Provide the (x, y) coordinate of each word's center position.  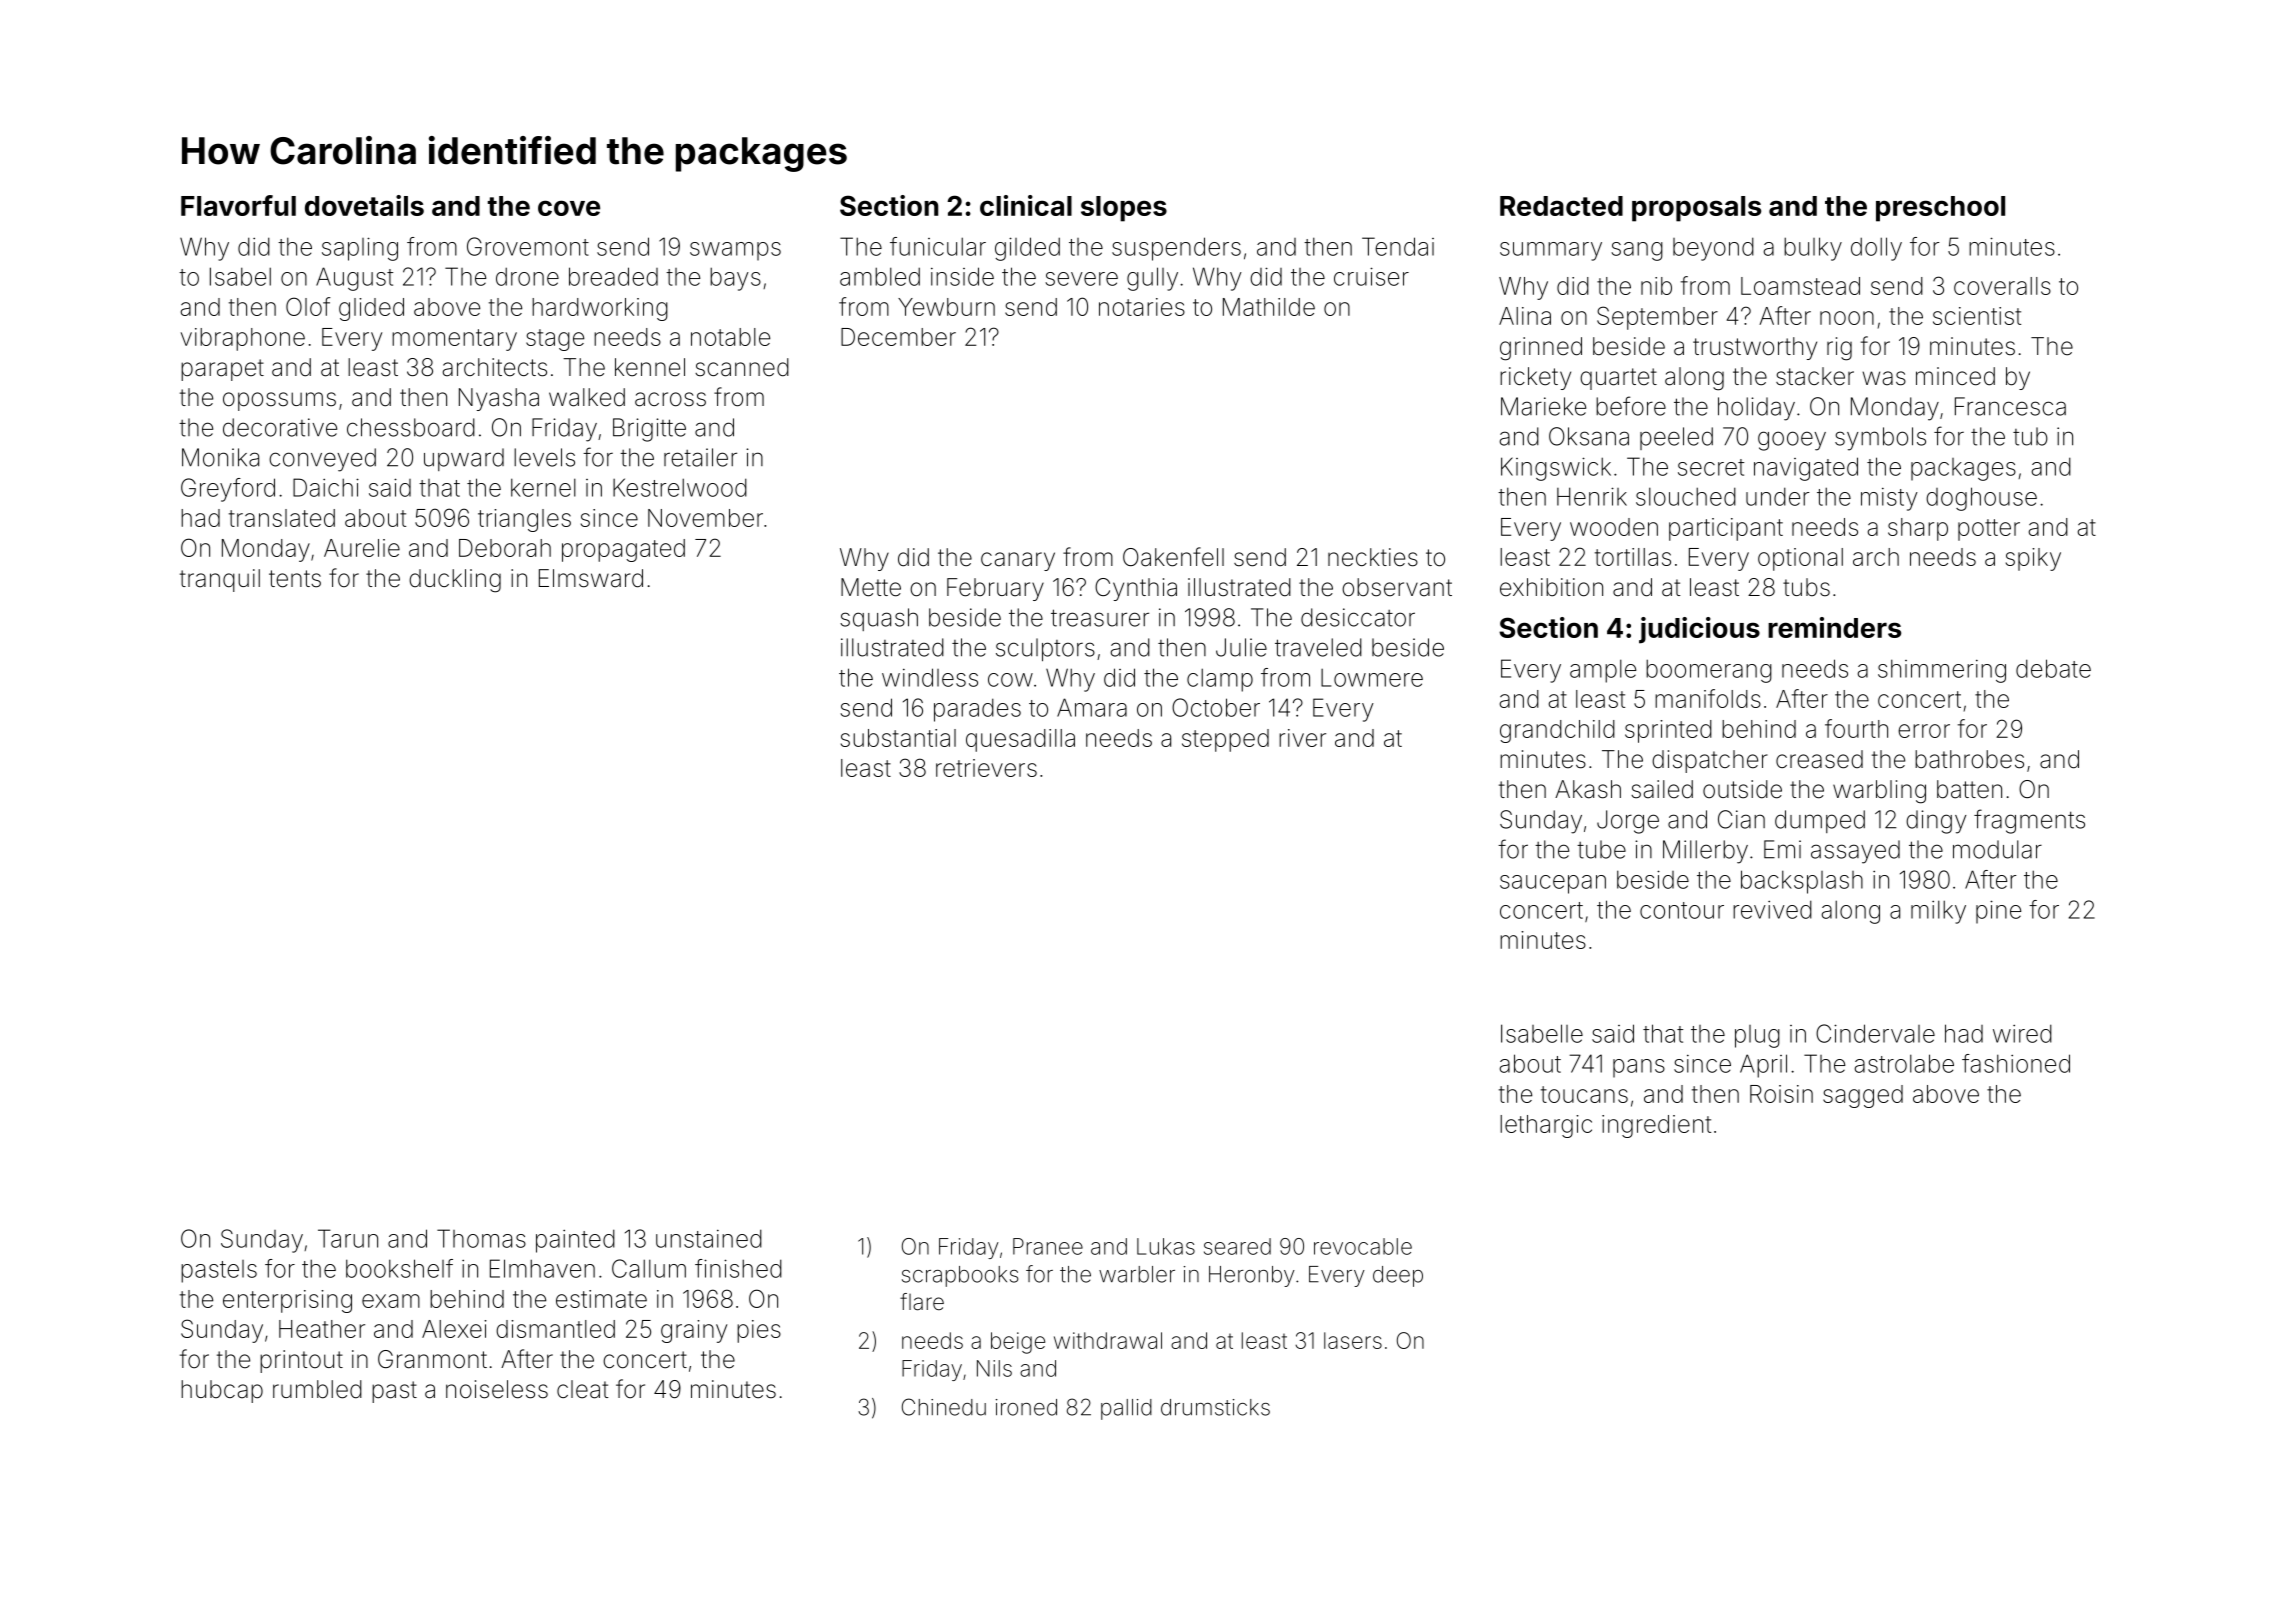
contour (1682, 910)
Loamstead (1800, 286)
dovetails (364, 205)
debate (2053, 668)
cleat (582, 1389)
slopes (1124, 209)
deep (1398, 1276)
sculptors (1045, 650)
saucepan (1553, 884)
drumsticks (1215, 1407)
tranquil (220, 580)
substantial (898, 738)
